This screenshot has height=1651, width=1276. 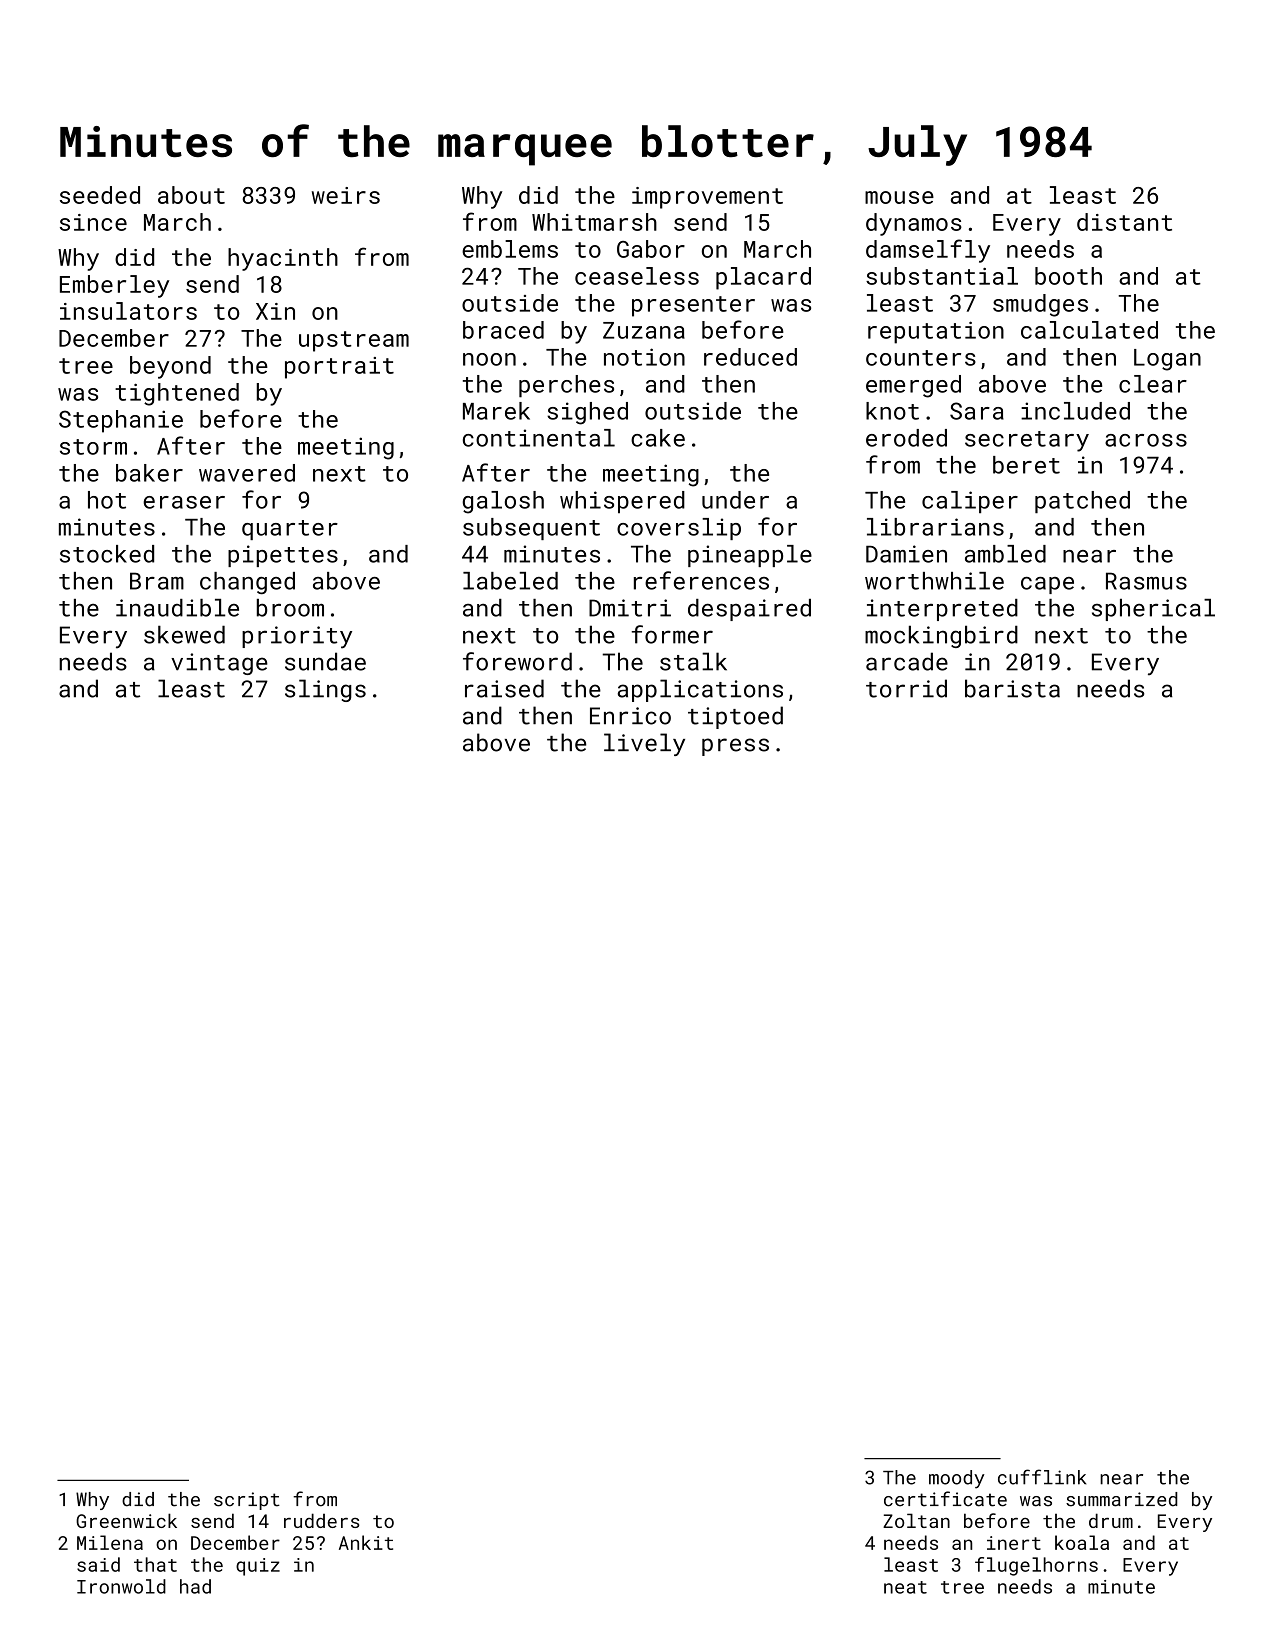 What do you see at coordinates (622, 502) in the screenshot?
I see `whispered` at bounding box center [622, 502].
